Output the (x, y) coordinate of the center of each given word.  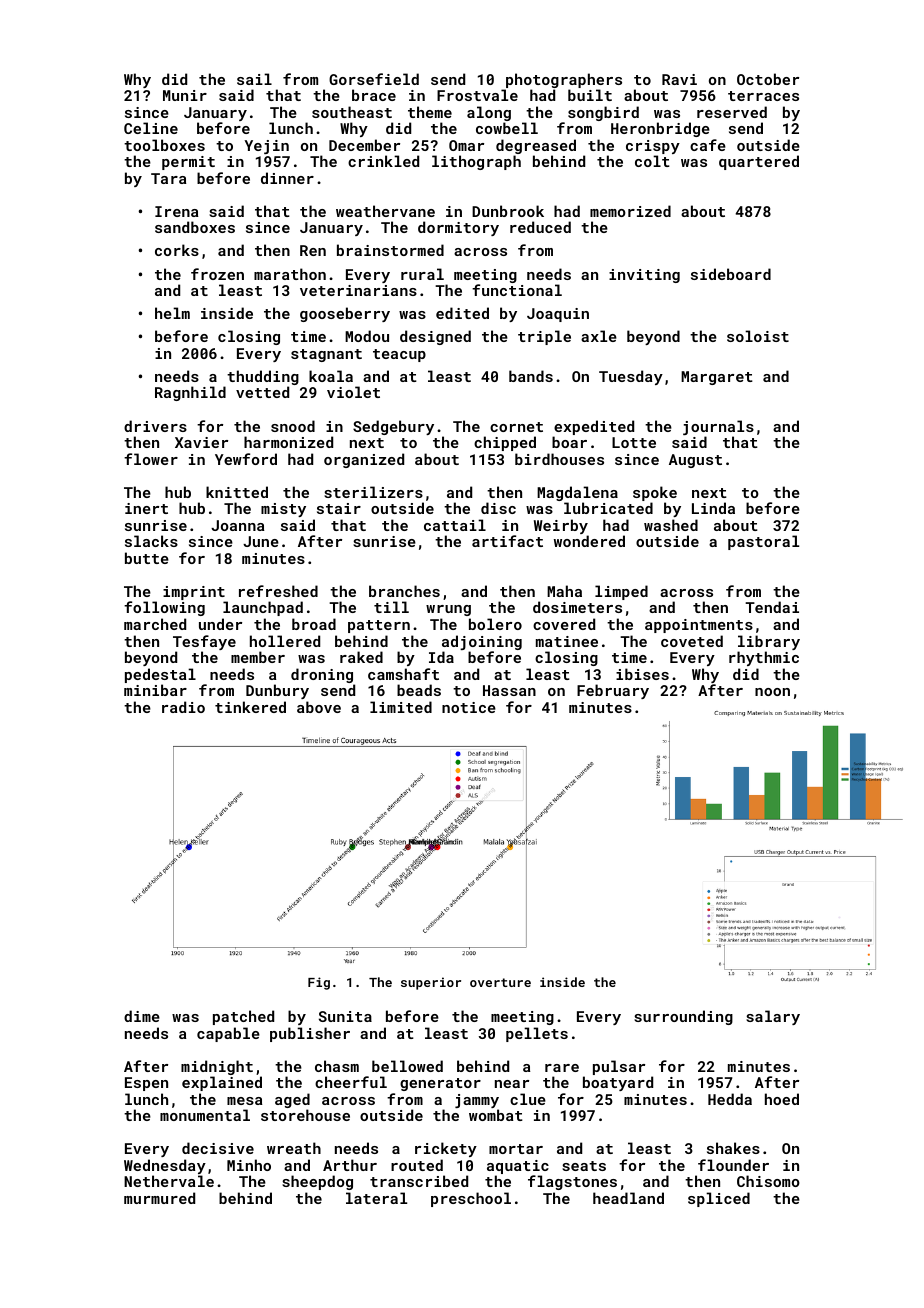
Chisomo (768, 1181)
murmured (159, 1198)
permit (188, 163)
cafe (708, 145)
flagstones (572, 1182)
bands (531, 376)
